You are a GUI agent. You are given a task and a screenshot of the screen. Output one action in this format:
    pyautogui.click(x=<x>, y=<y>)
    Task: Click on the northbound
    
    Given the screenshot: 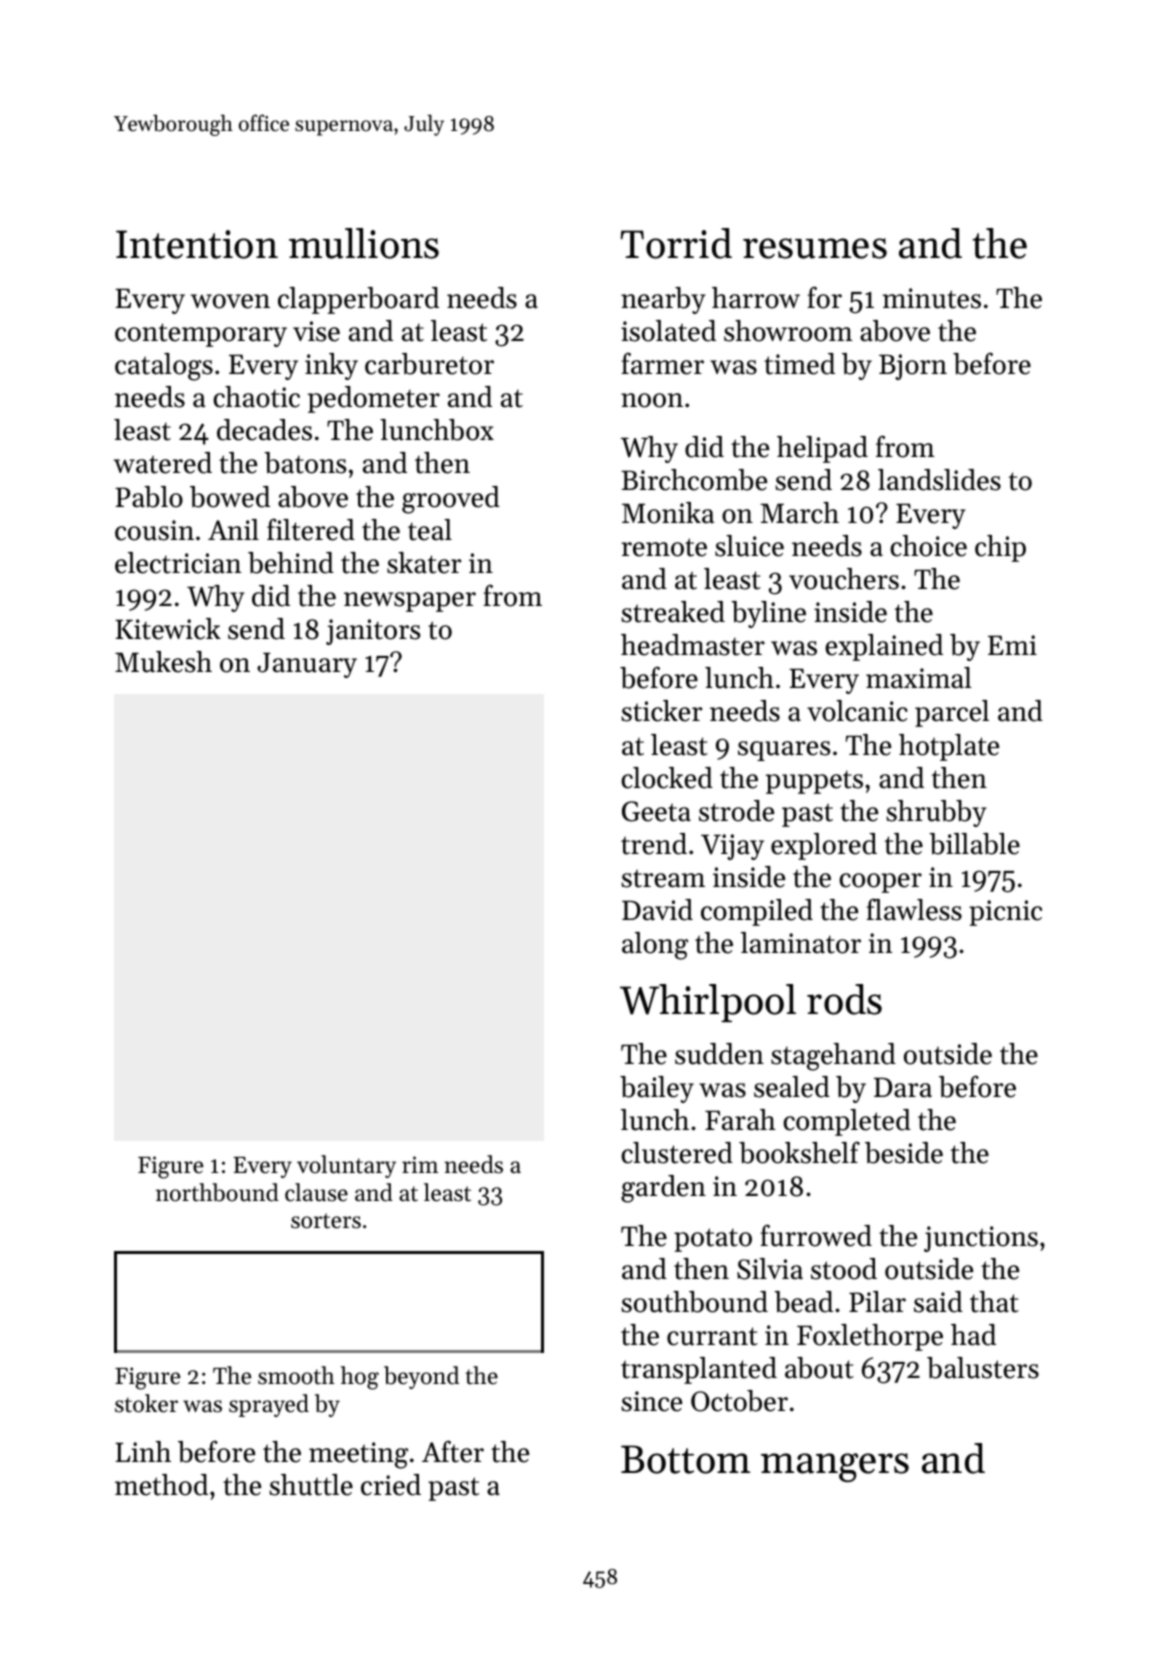 What is the action you would take?
    pyautogui.click(x=217, y=1192)
